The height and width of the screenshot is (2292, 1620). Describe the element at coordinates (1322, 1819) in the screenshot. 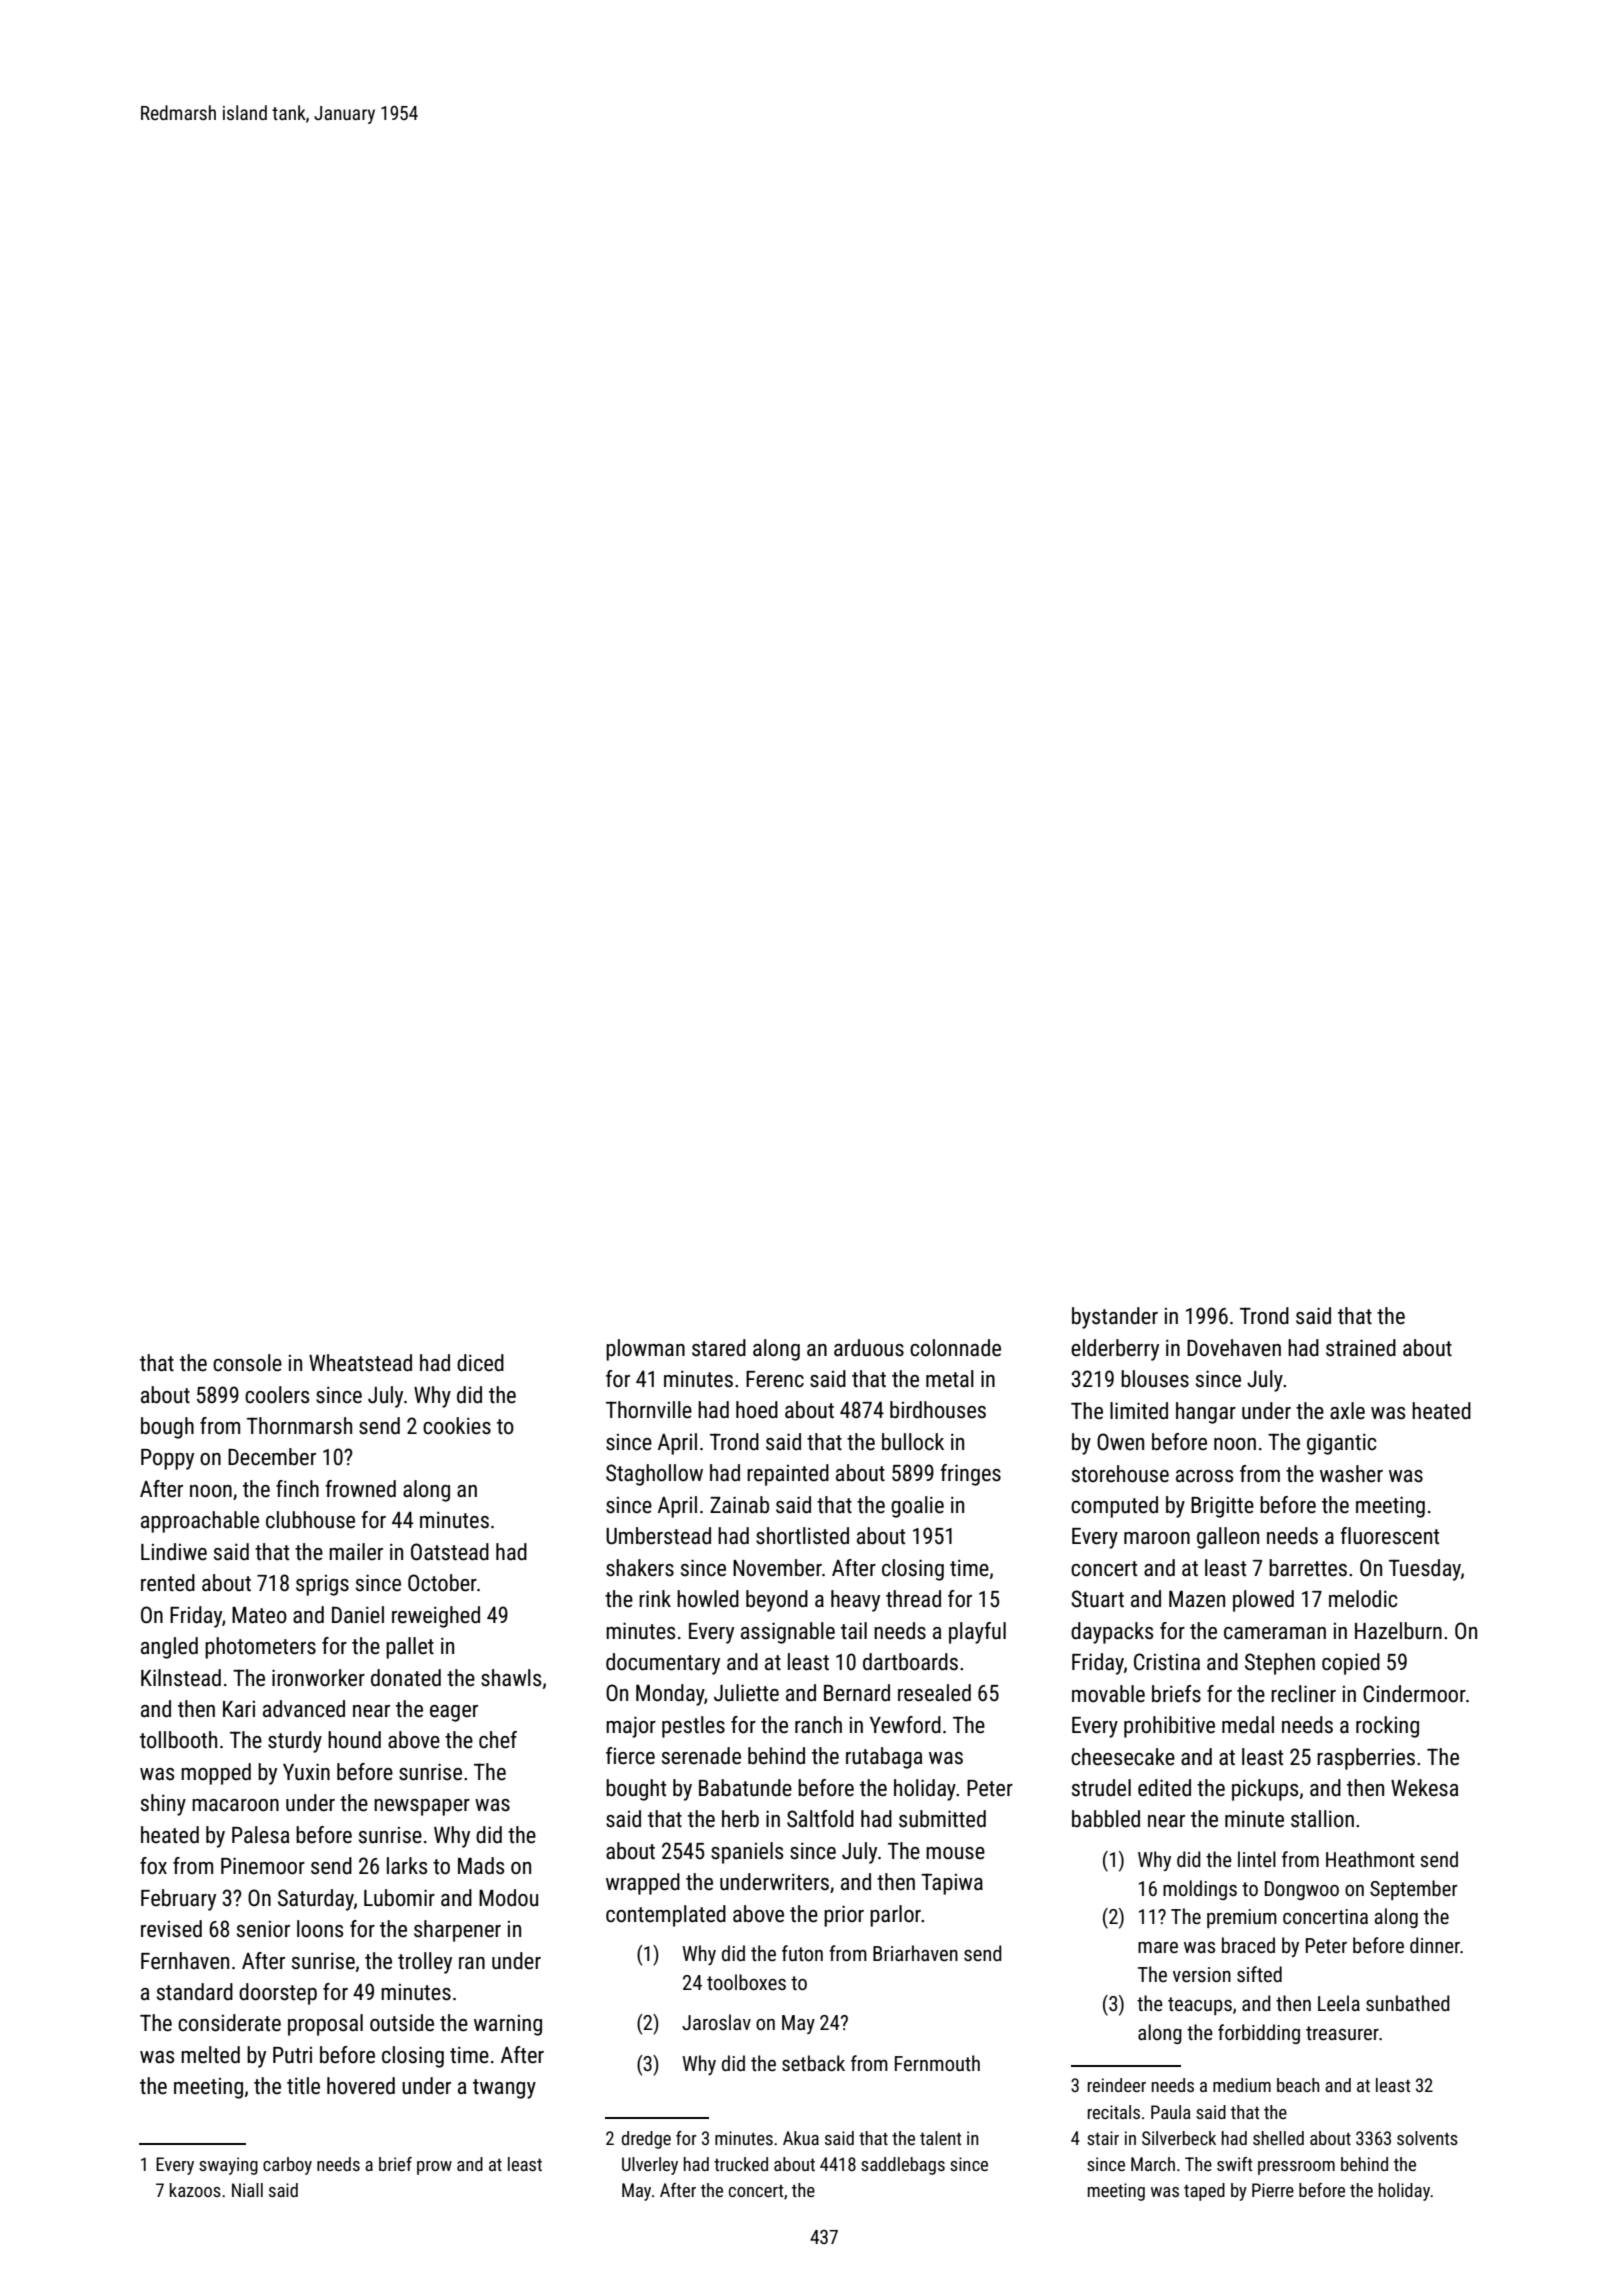

I see `stallion` at that location.
